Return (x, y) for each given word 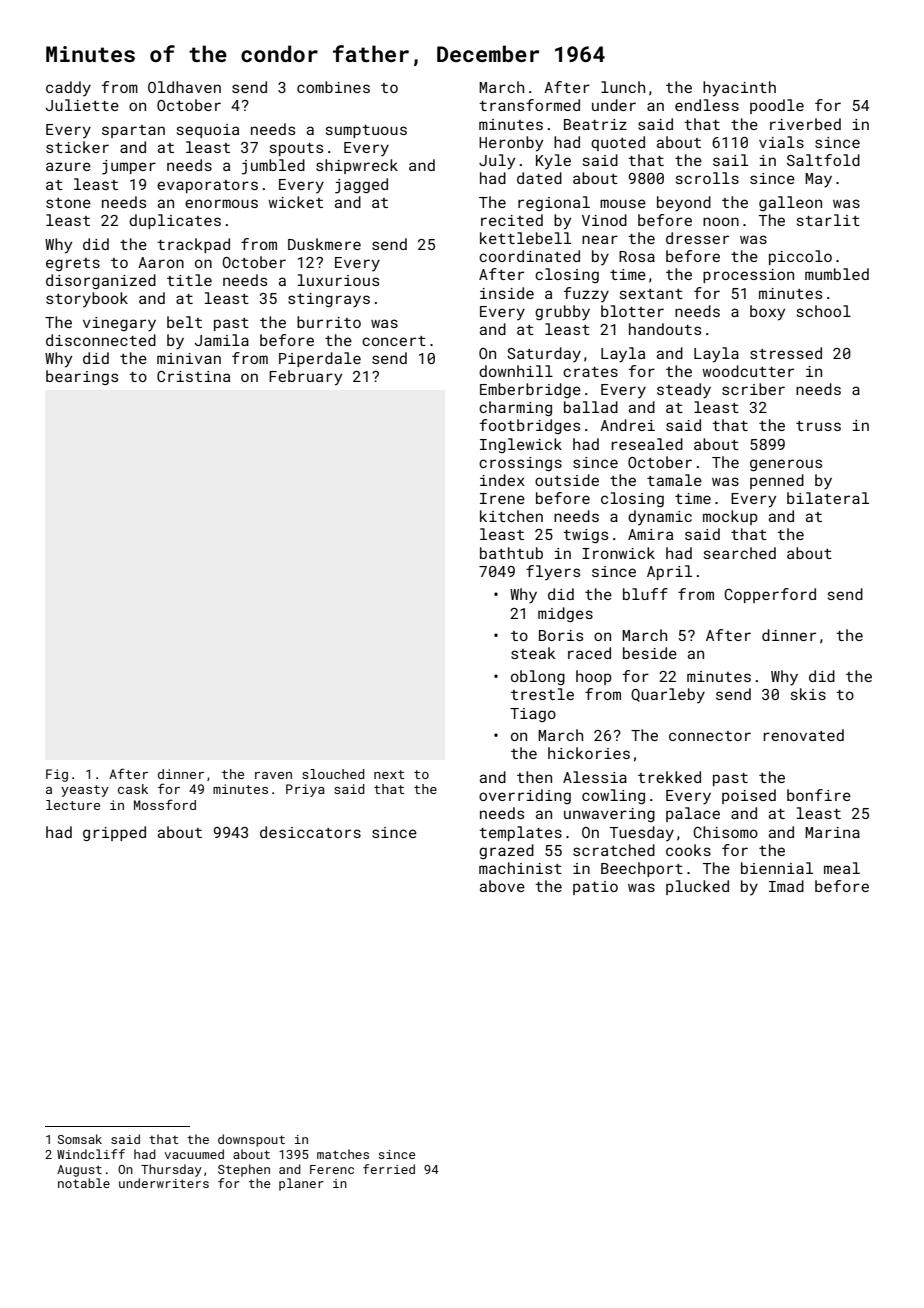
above (502, 886)
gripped (114, 833)
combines (333, 87)
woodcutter (748, 371)
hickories (589, 753)
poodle (777, 106)
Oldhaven (184, 87)
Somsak (80, 1139)
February (305, 378)
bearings (82, 377)
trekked (669, 777)
